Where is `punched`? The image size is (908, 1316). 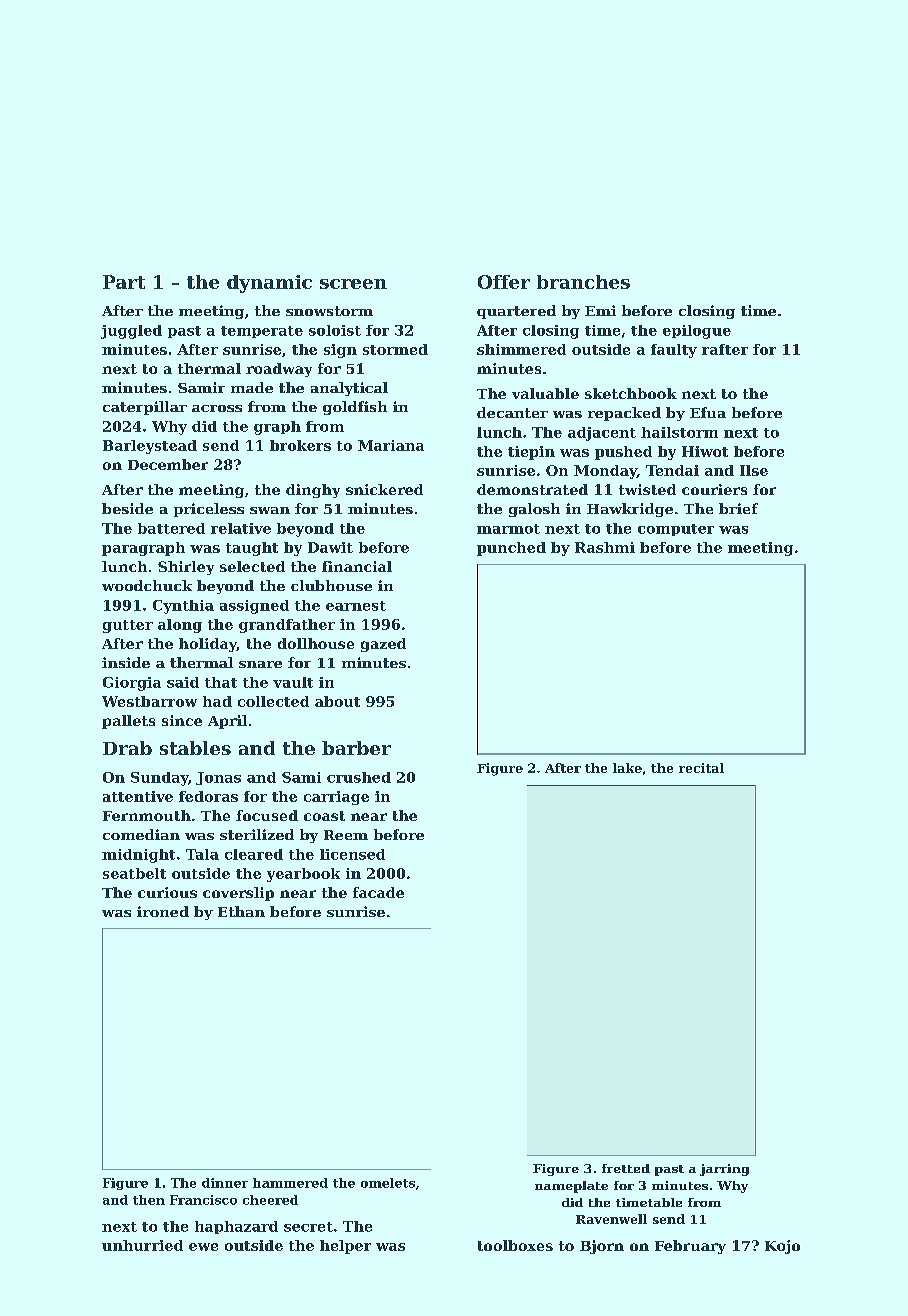
punched is located at coordinates (511, 549).
